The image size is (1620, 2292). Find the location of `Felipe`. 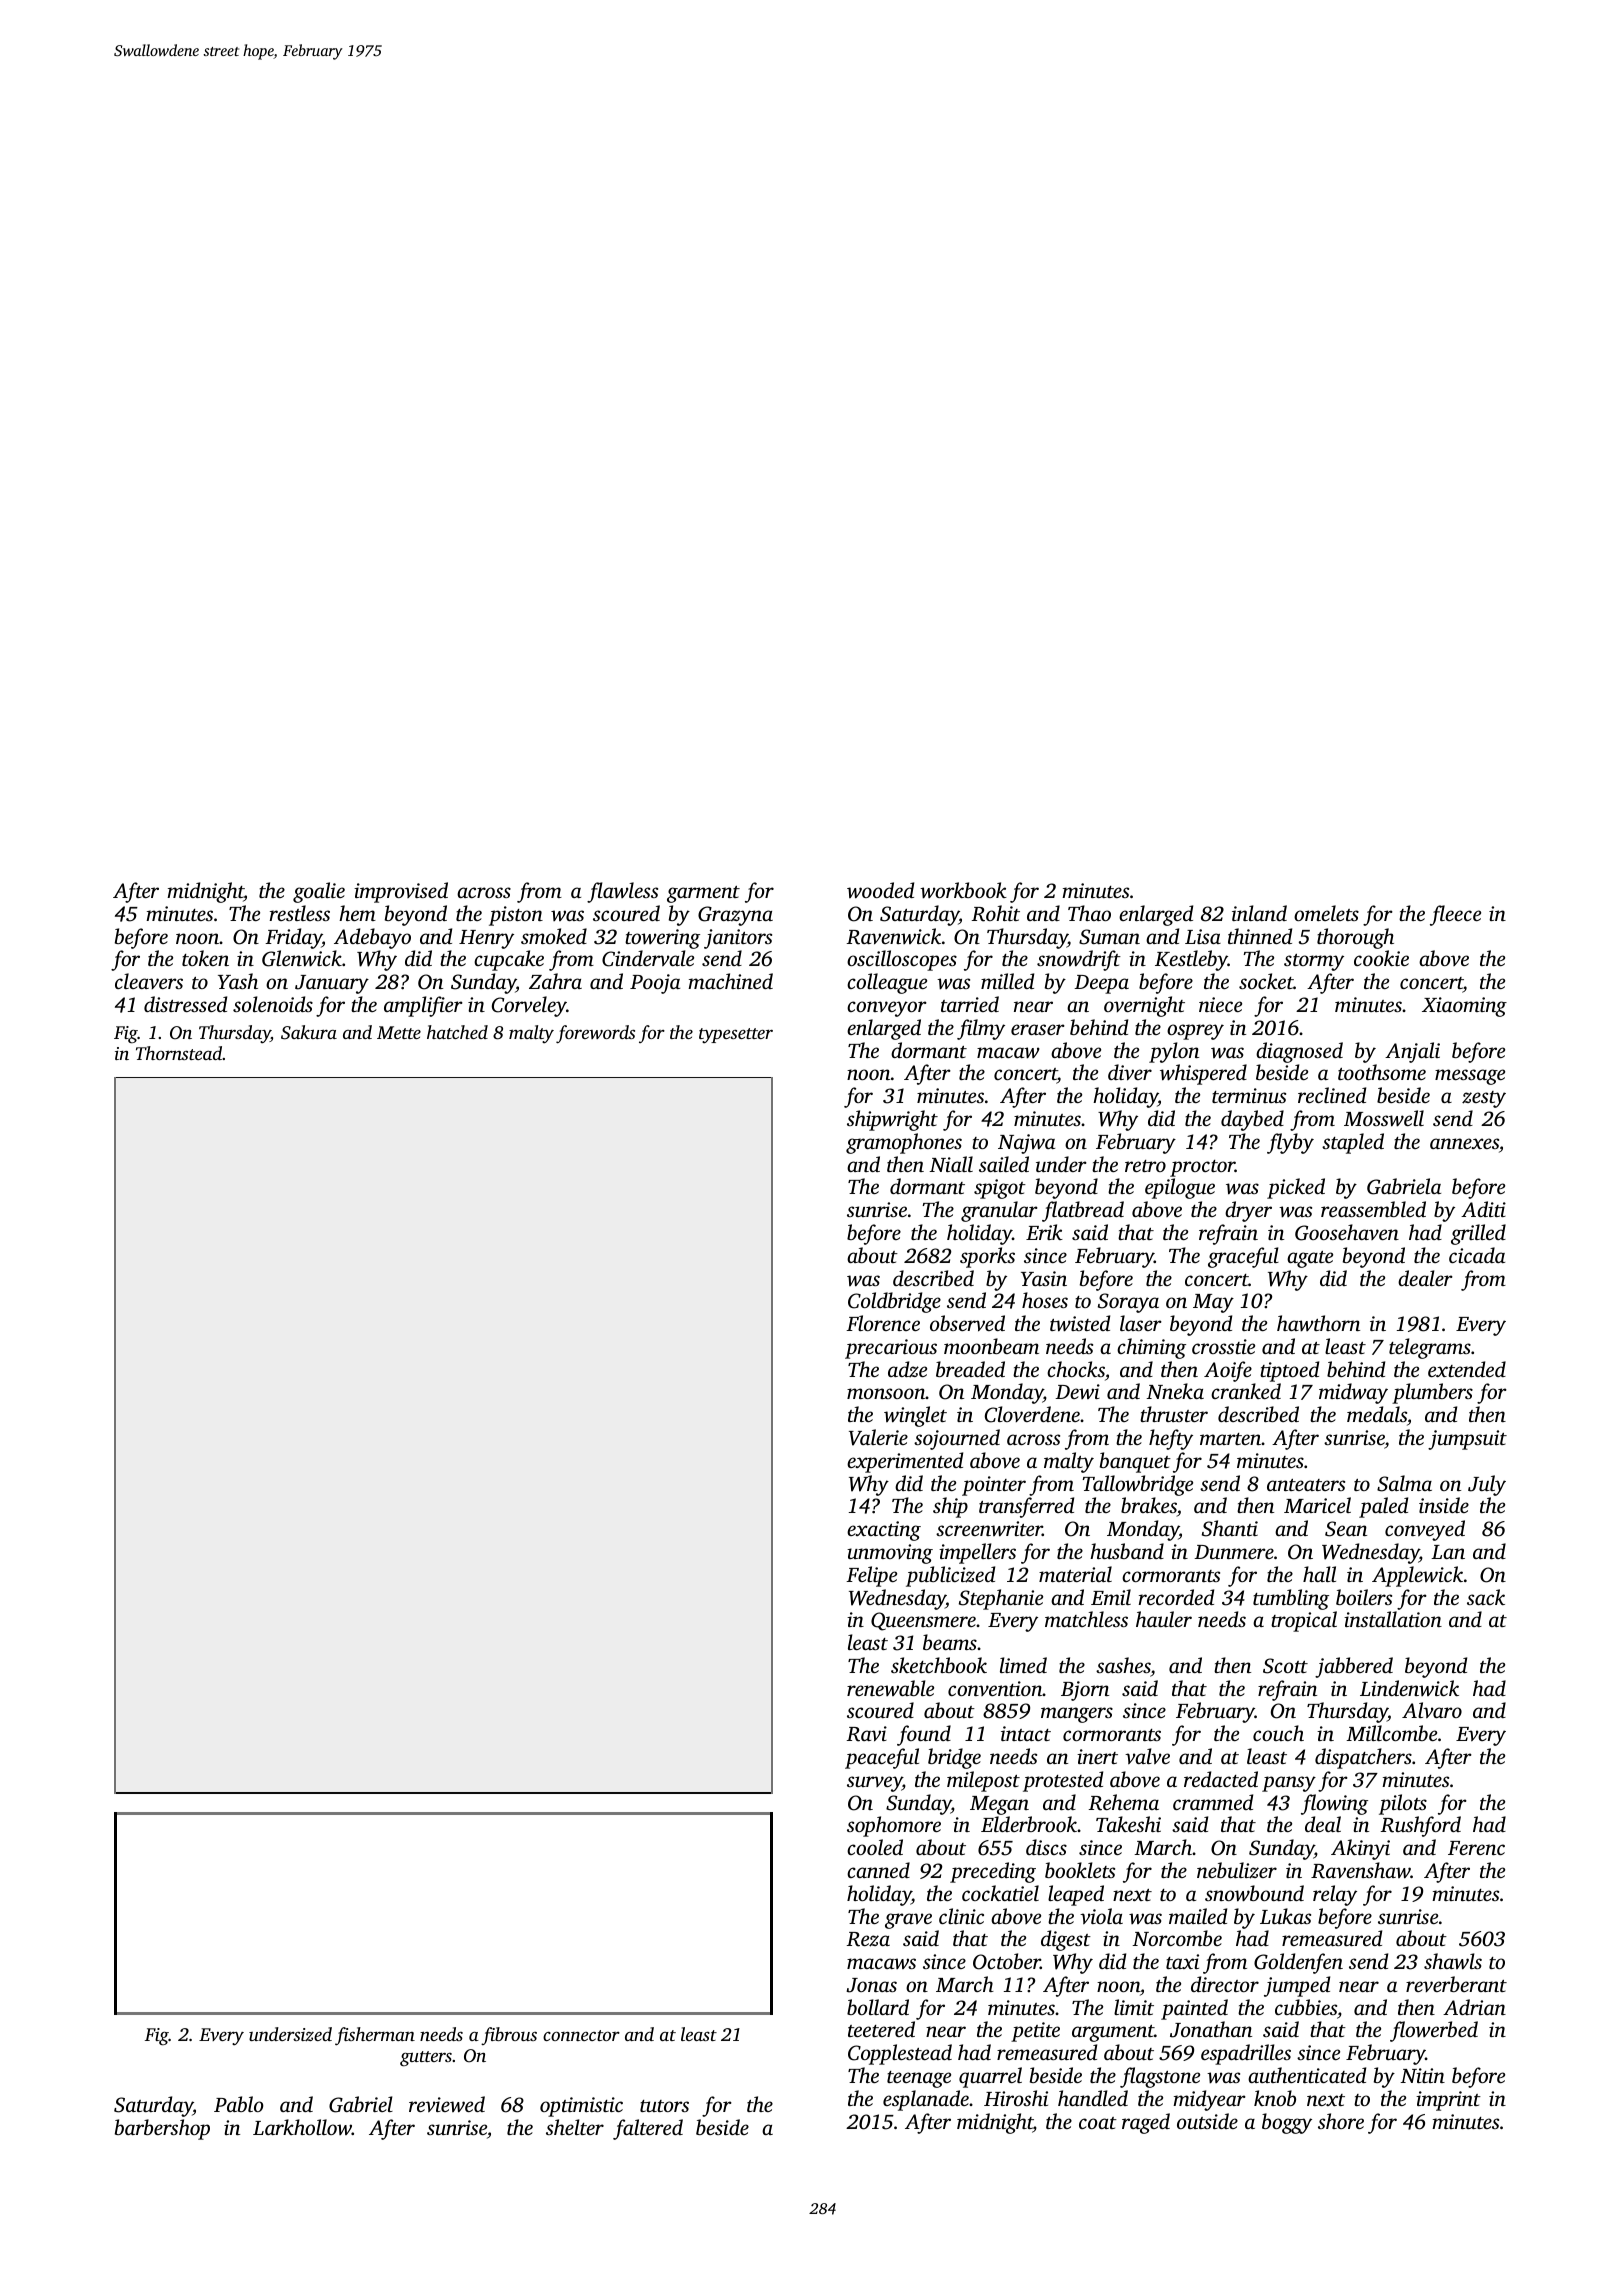

Felipe is located at coordinates (871, 1576).
